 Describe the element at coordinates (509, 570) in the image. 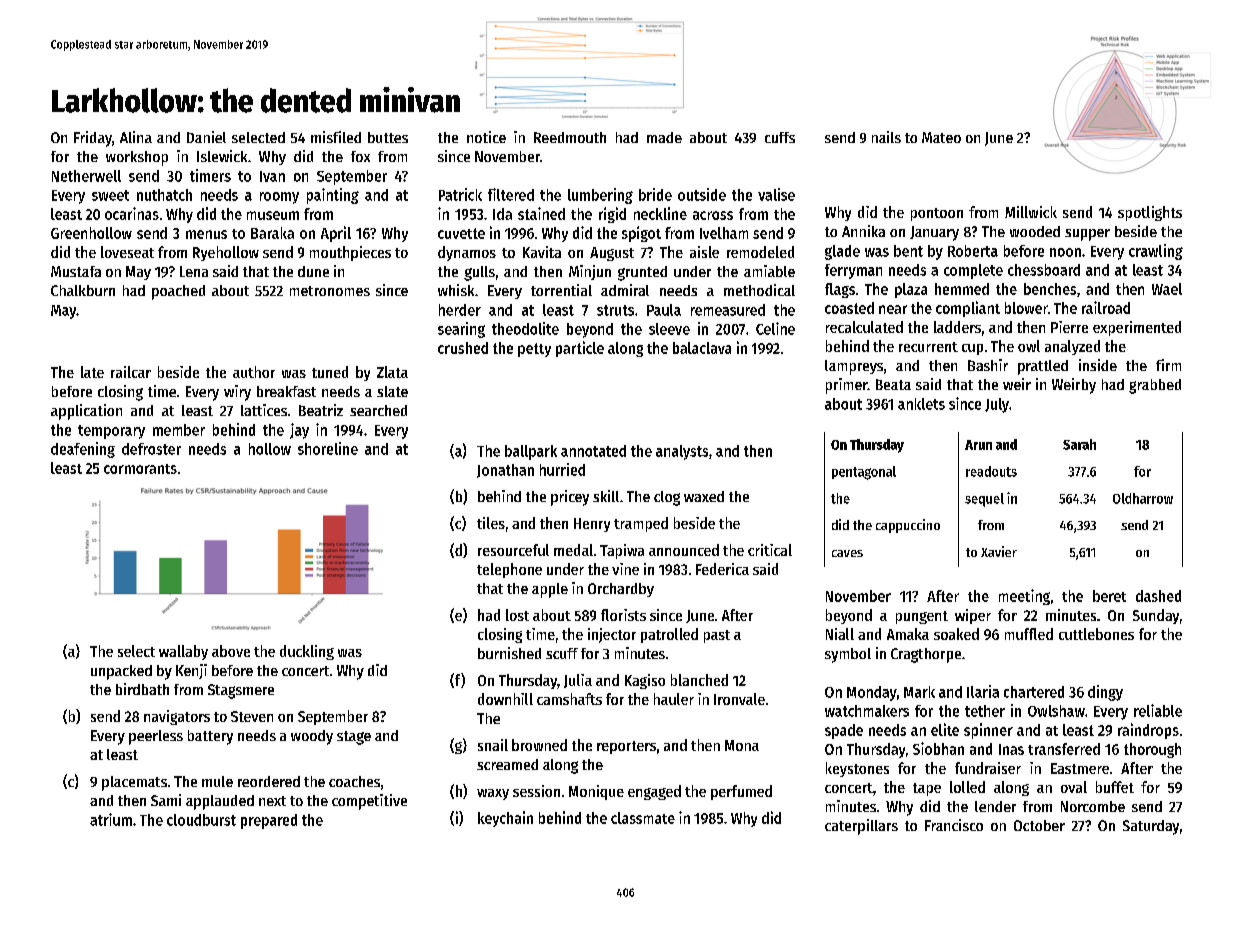

I see `telephone` at that location.
